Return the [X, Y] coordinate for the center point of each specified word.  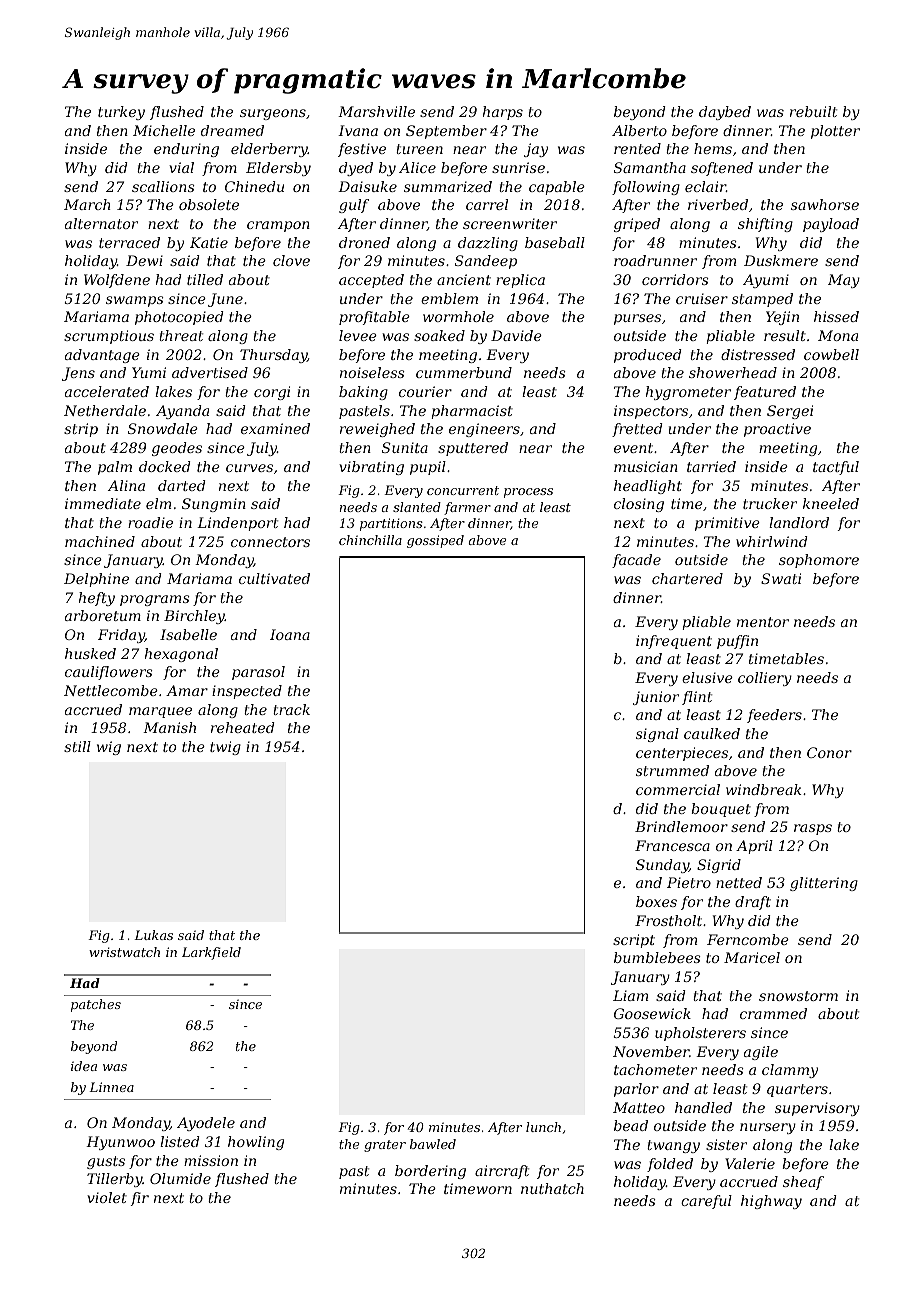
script [634, 941]
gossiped [435, 541]
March [87, 204]
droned [364, 242]
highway [771, 1202]
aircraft [502, 1172]
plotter [835, 132]
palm [115, 468]
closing [639, 505]
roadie [150, 522]
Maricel [752, 957]
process [528, 493]
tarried [711, 466]
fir [140, 1199]
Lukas [153, 935]
